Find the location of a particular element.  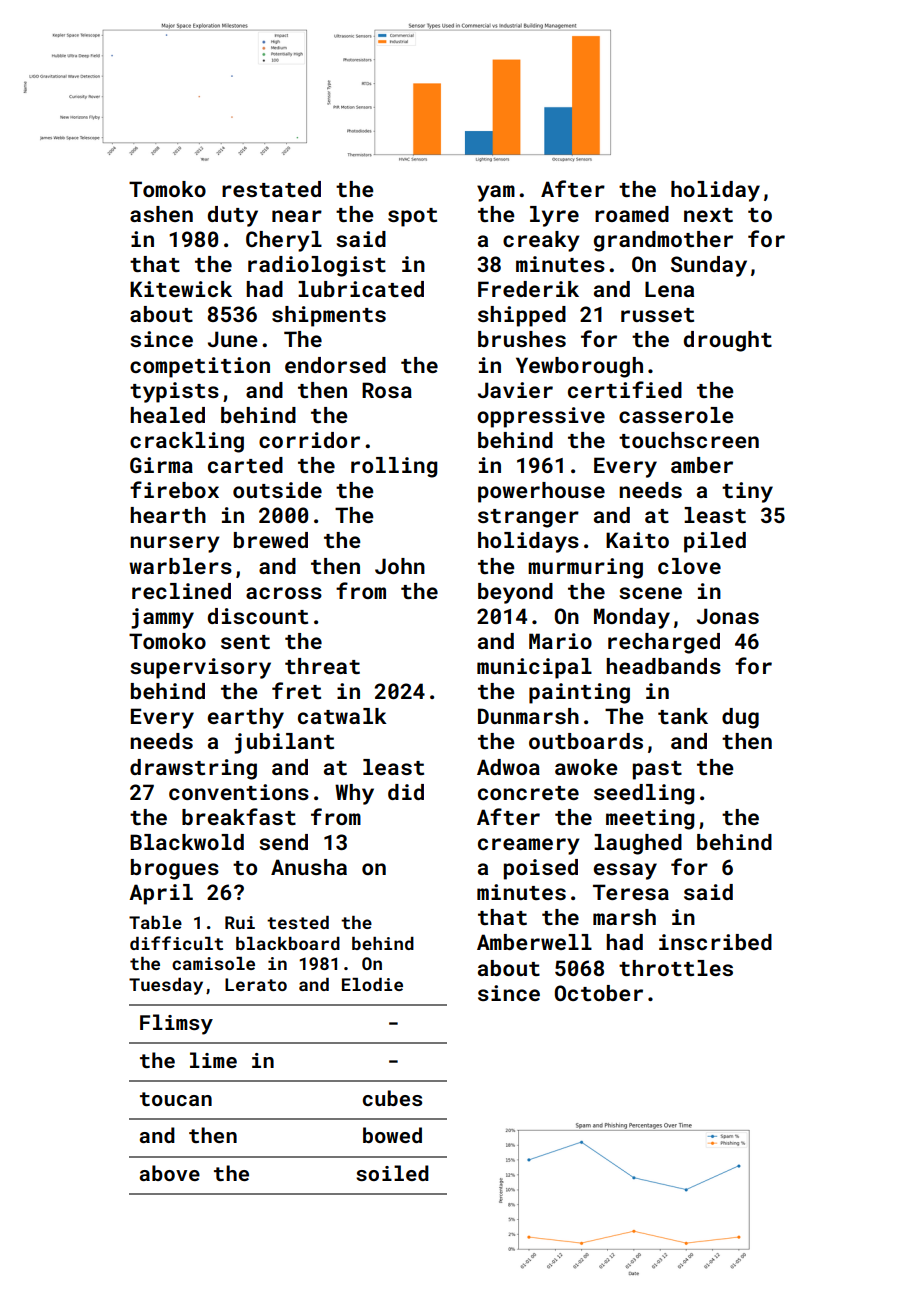

restated is located at coordinates (271, 189).
